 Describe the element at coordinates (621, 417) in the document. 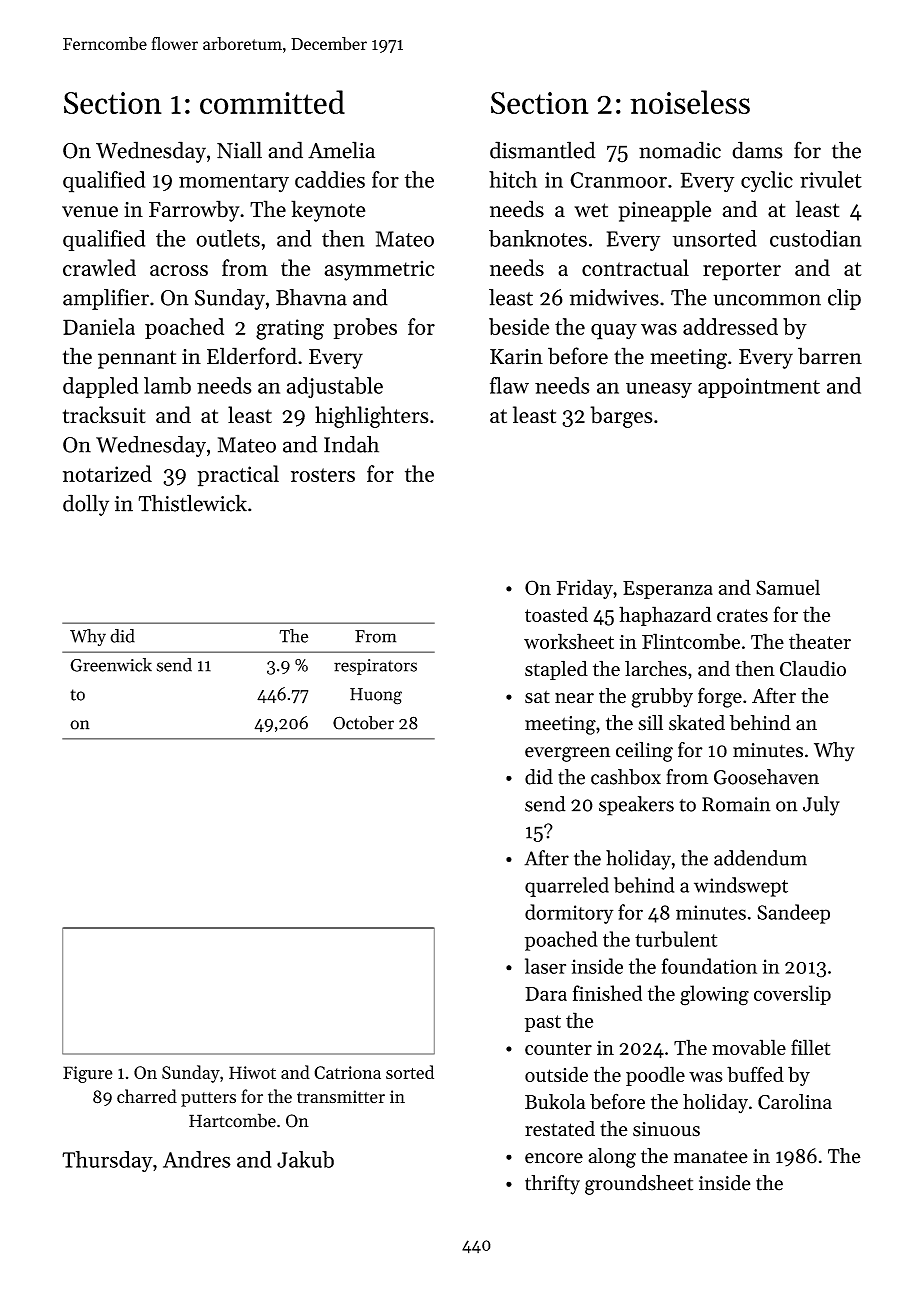

I see `barges` at that location.
